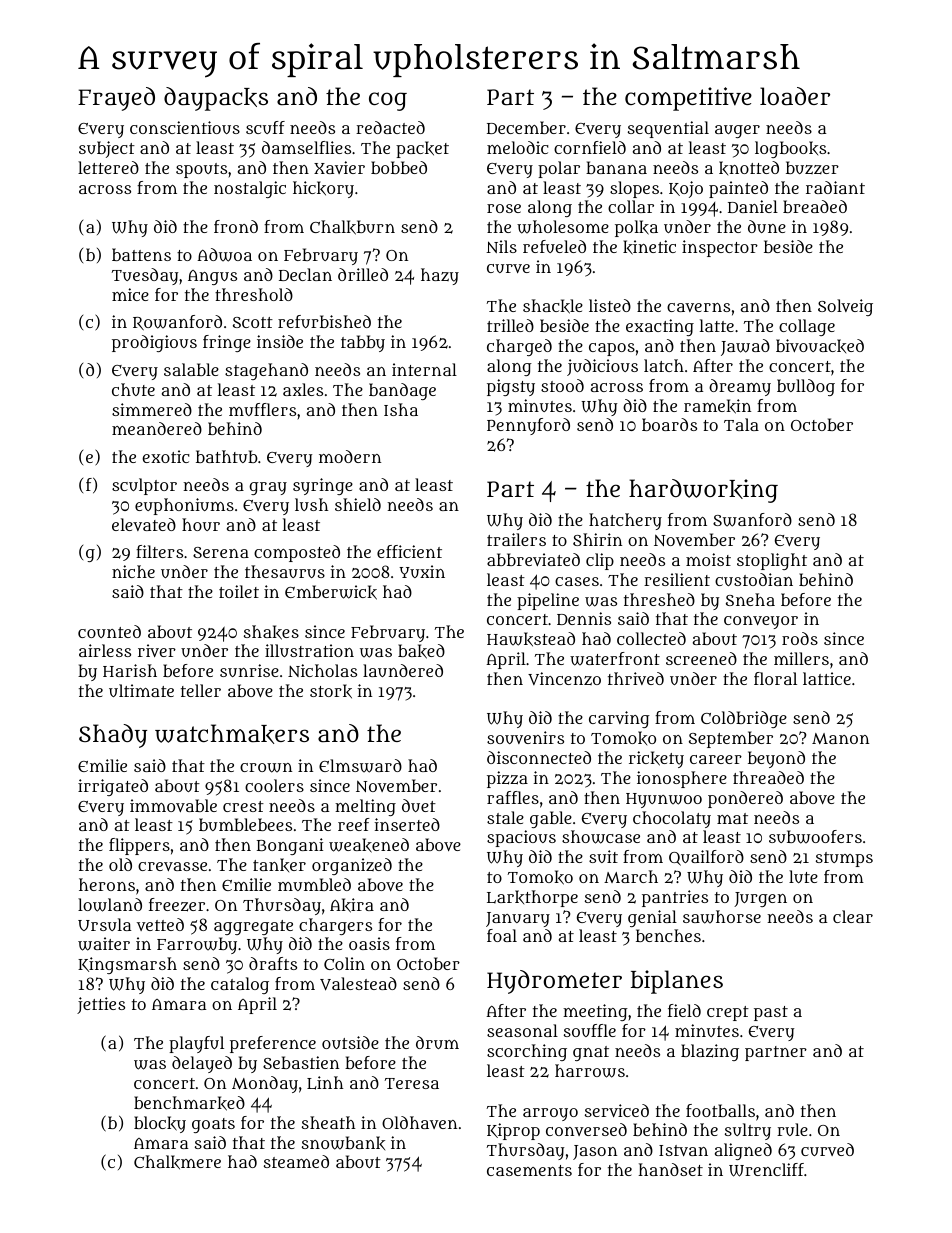 This document has width=952, height=1233. Describe the element at coordinates (636, 678) in the document. I see `thrived` at that location.
